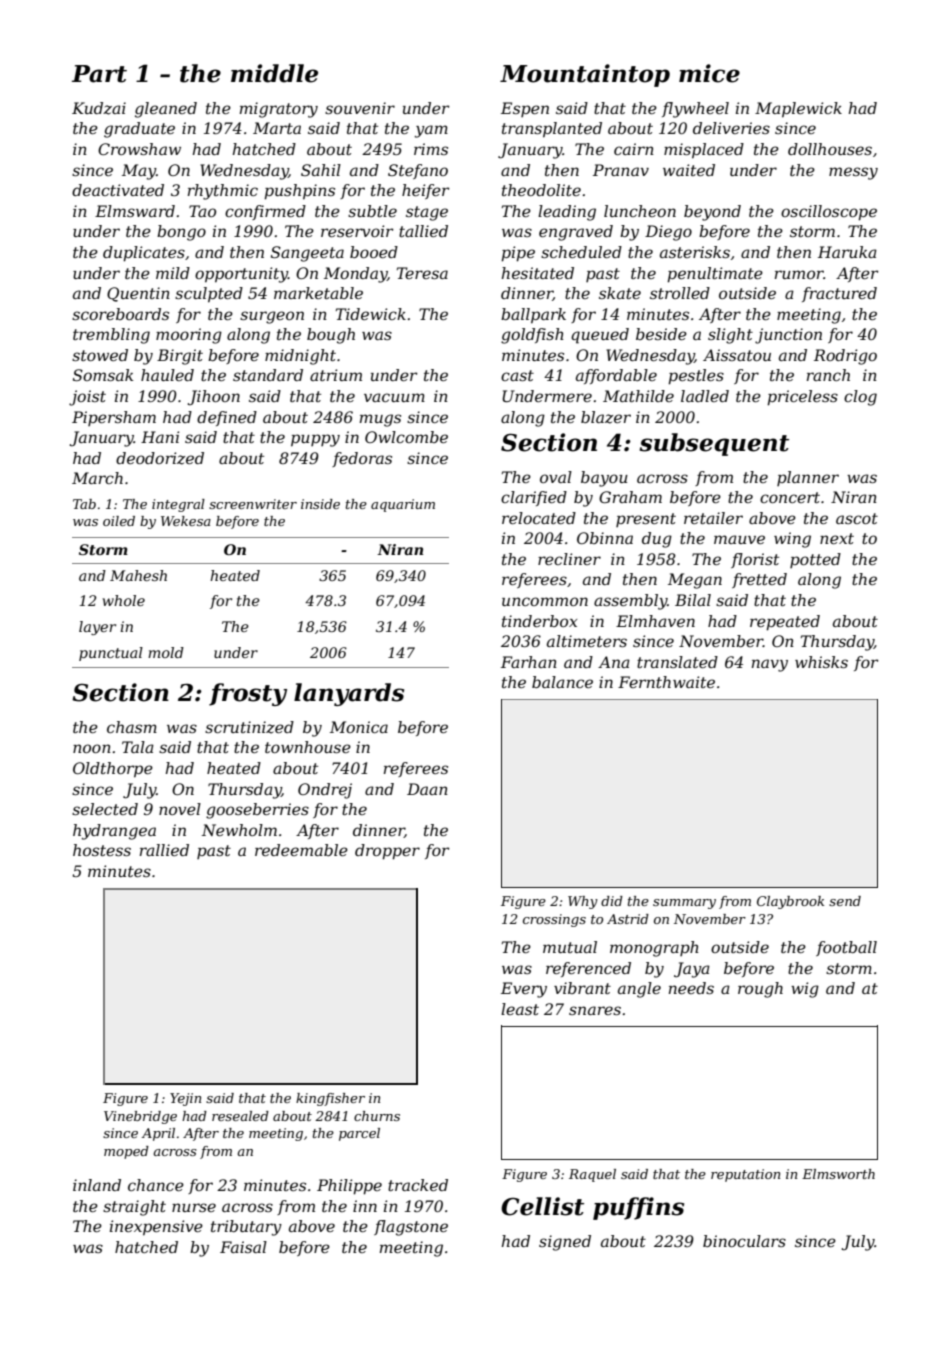  Describe the element at coordinates (132, 727) in the screenshot. I see `chasm` at that location.
